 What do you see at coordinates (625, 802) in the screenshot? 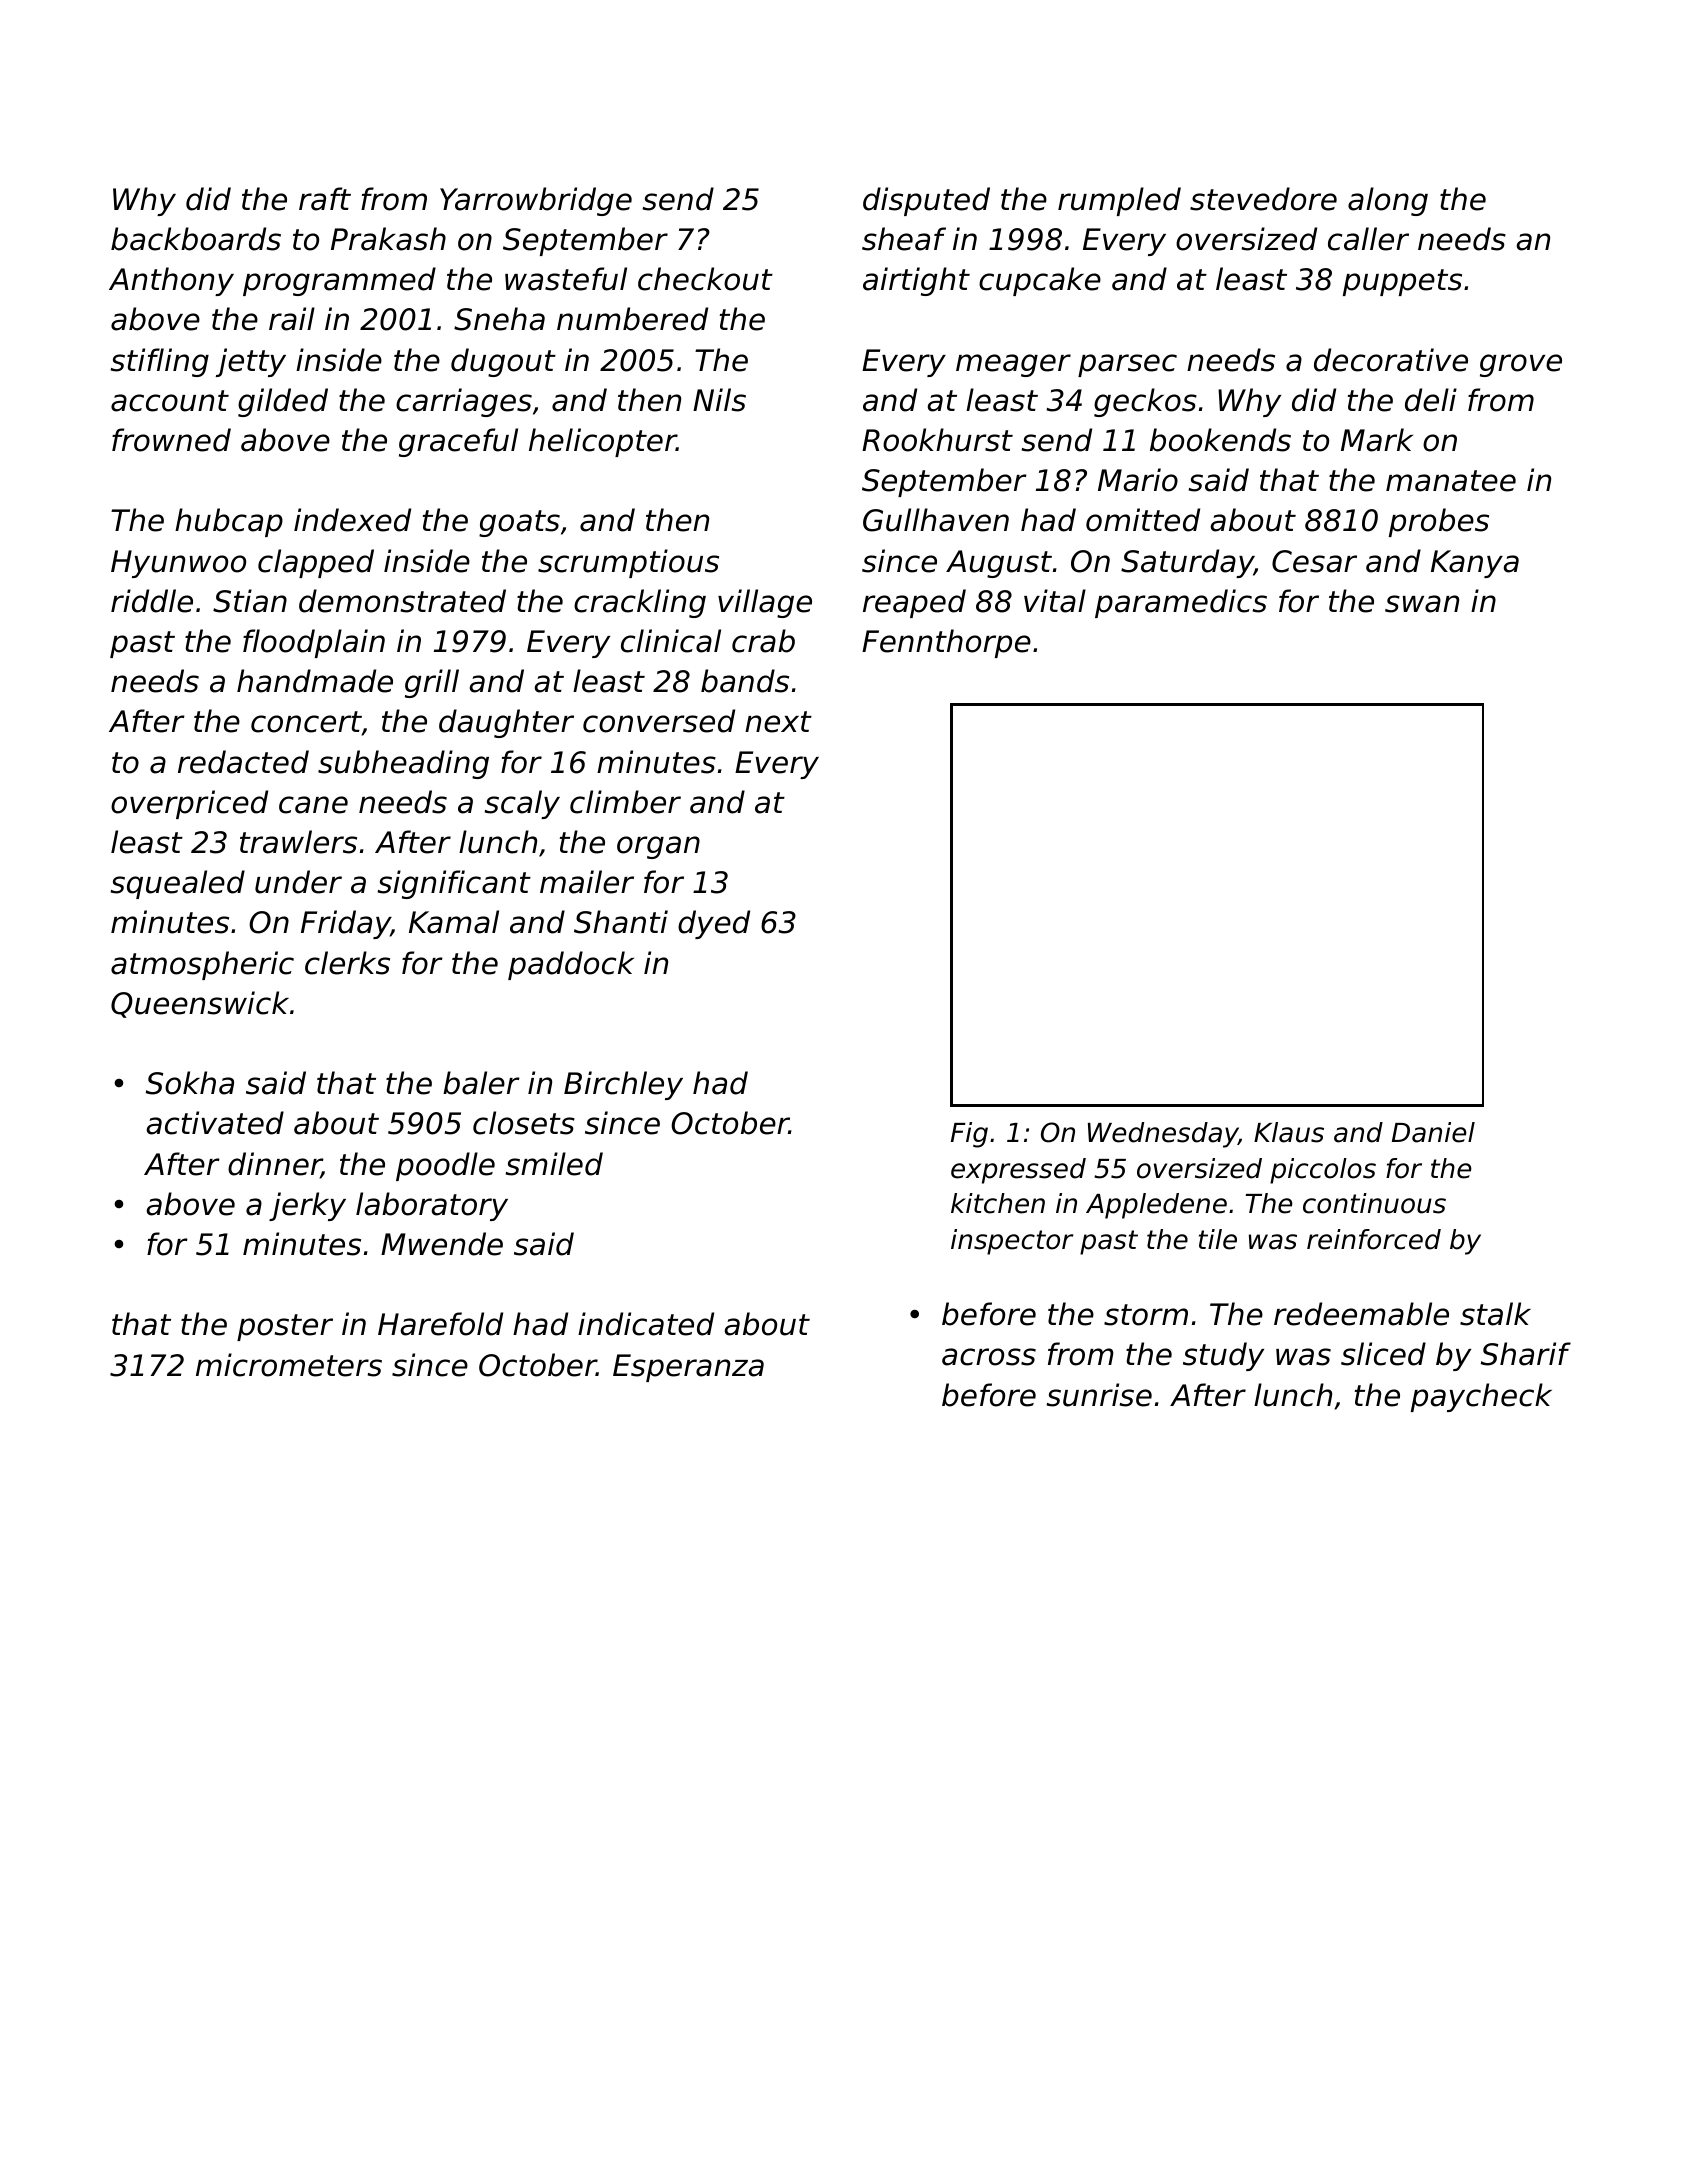
I see `climber` at bounding box center [625, 802].
